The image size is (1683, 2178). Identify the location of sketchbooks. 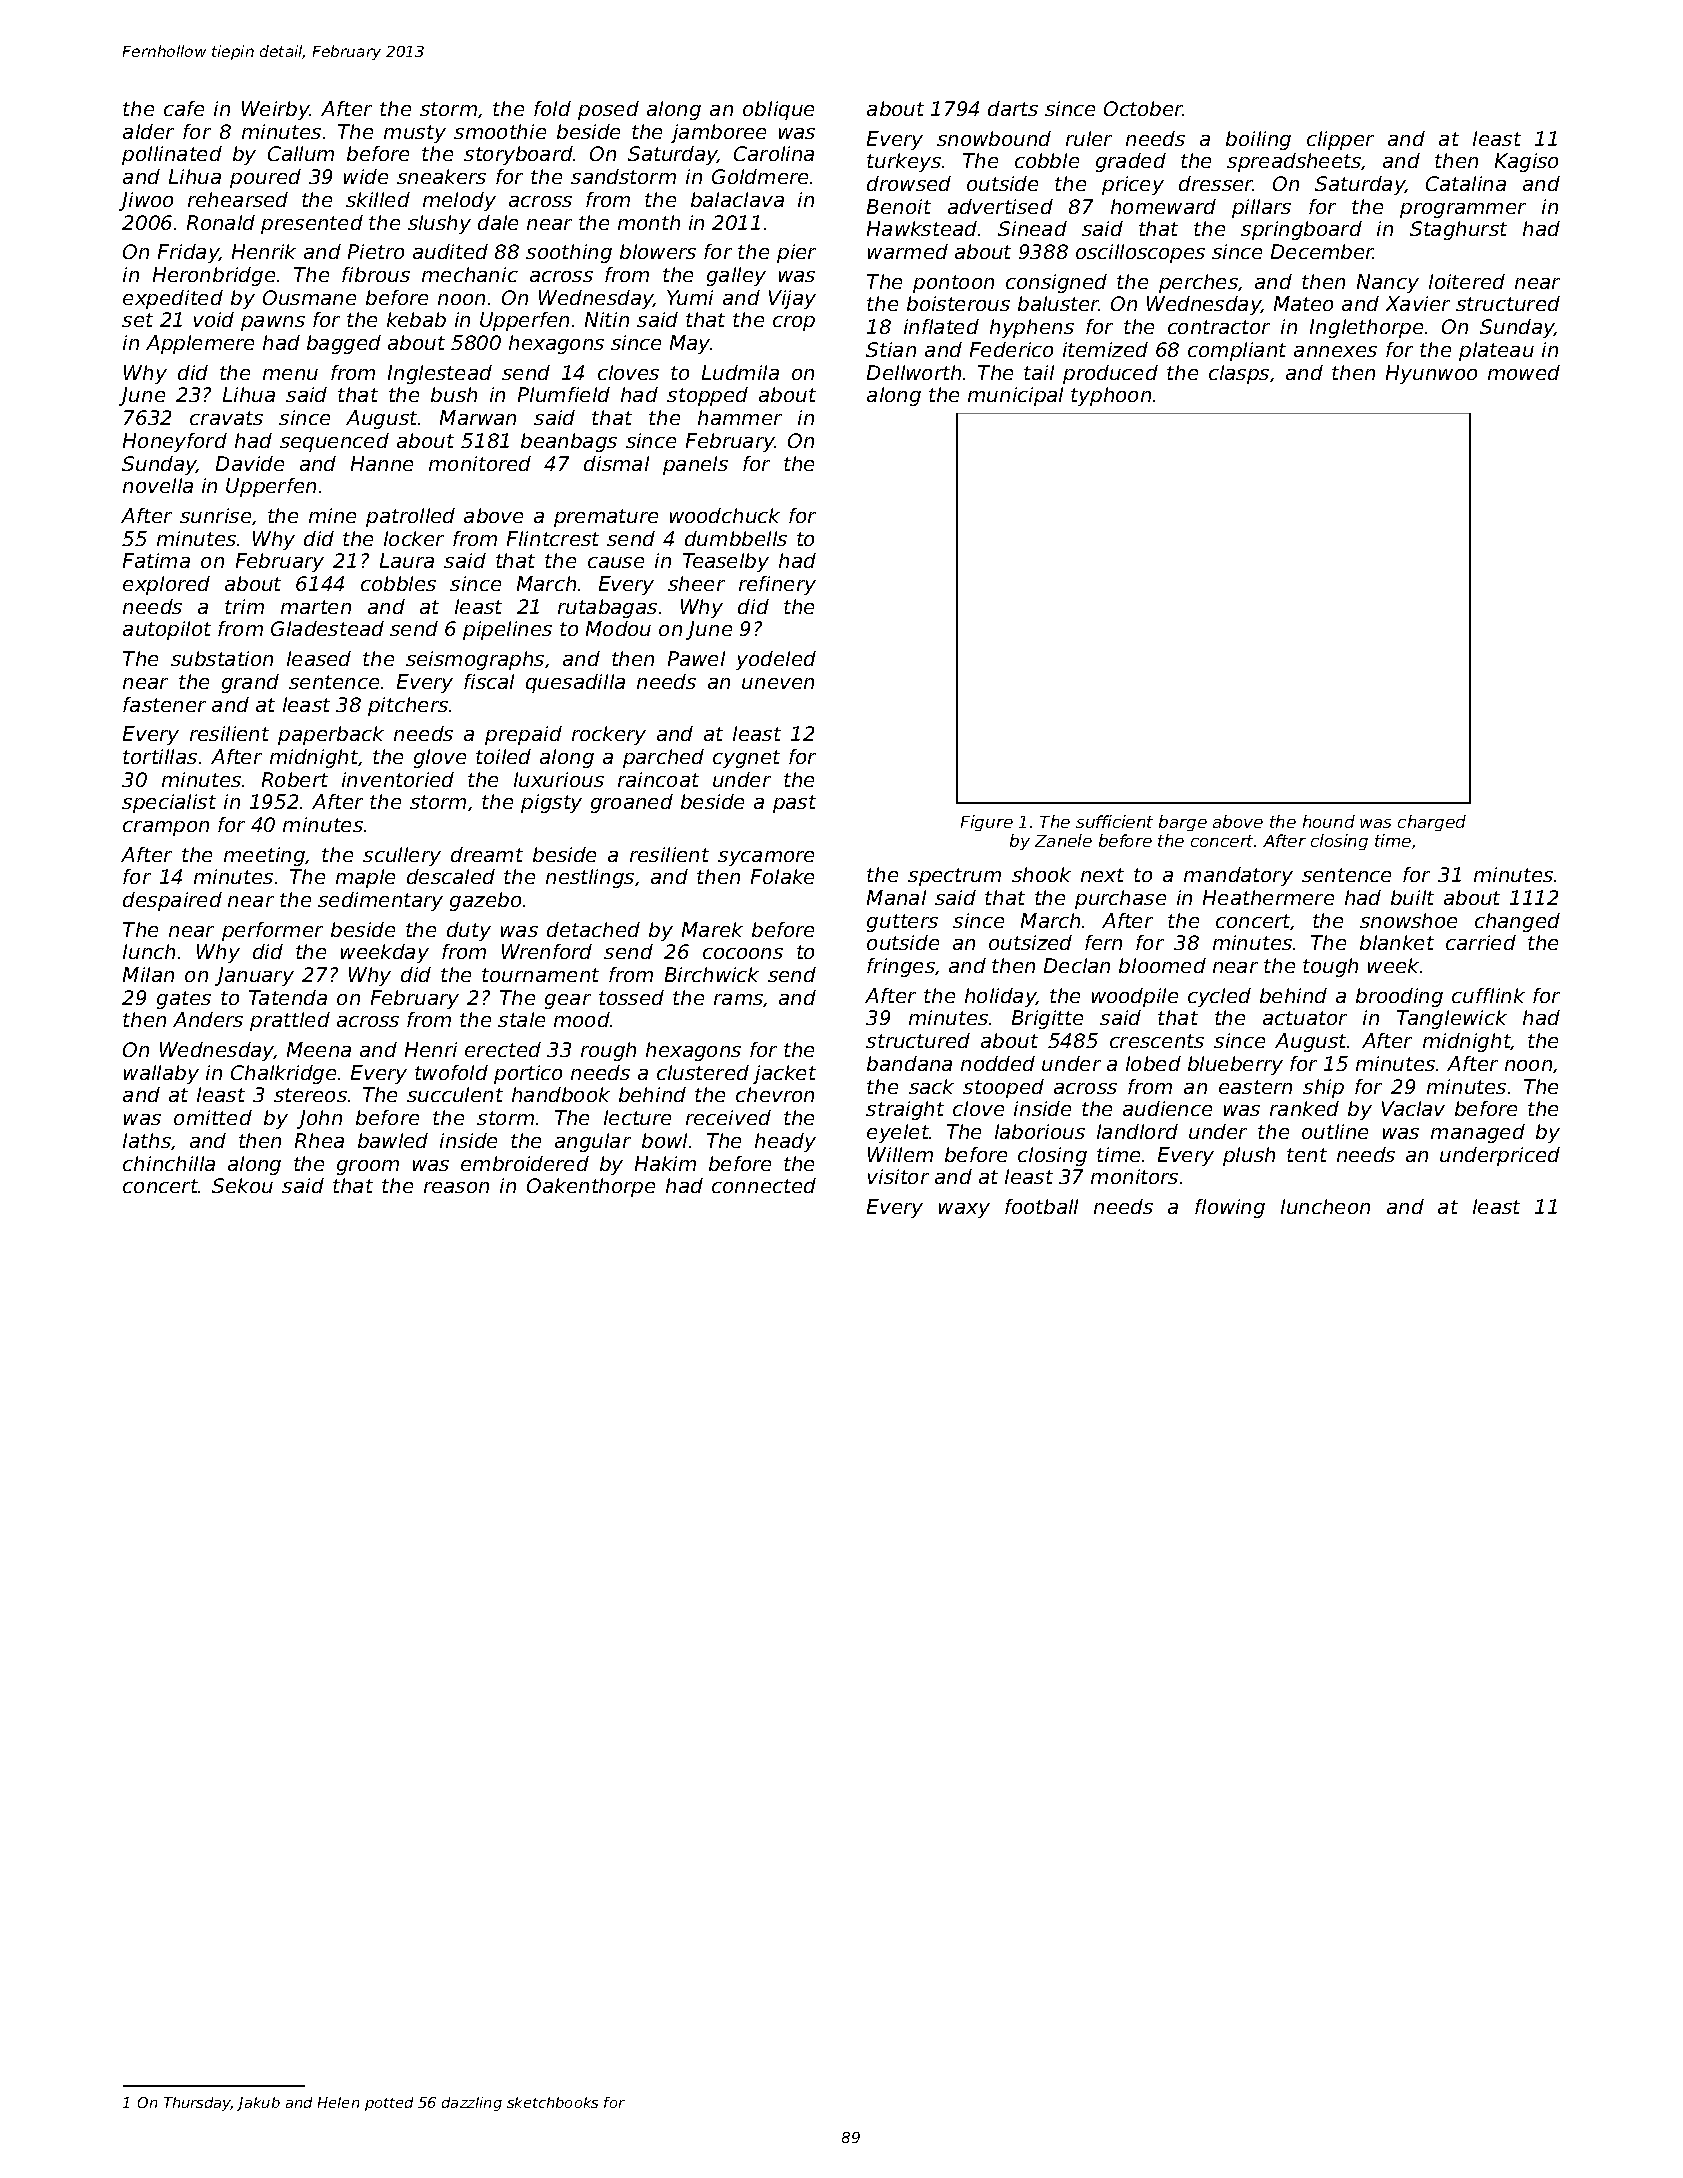
(552, 2102).
